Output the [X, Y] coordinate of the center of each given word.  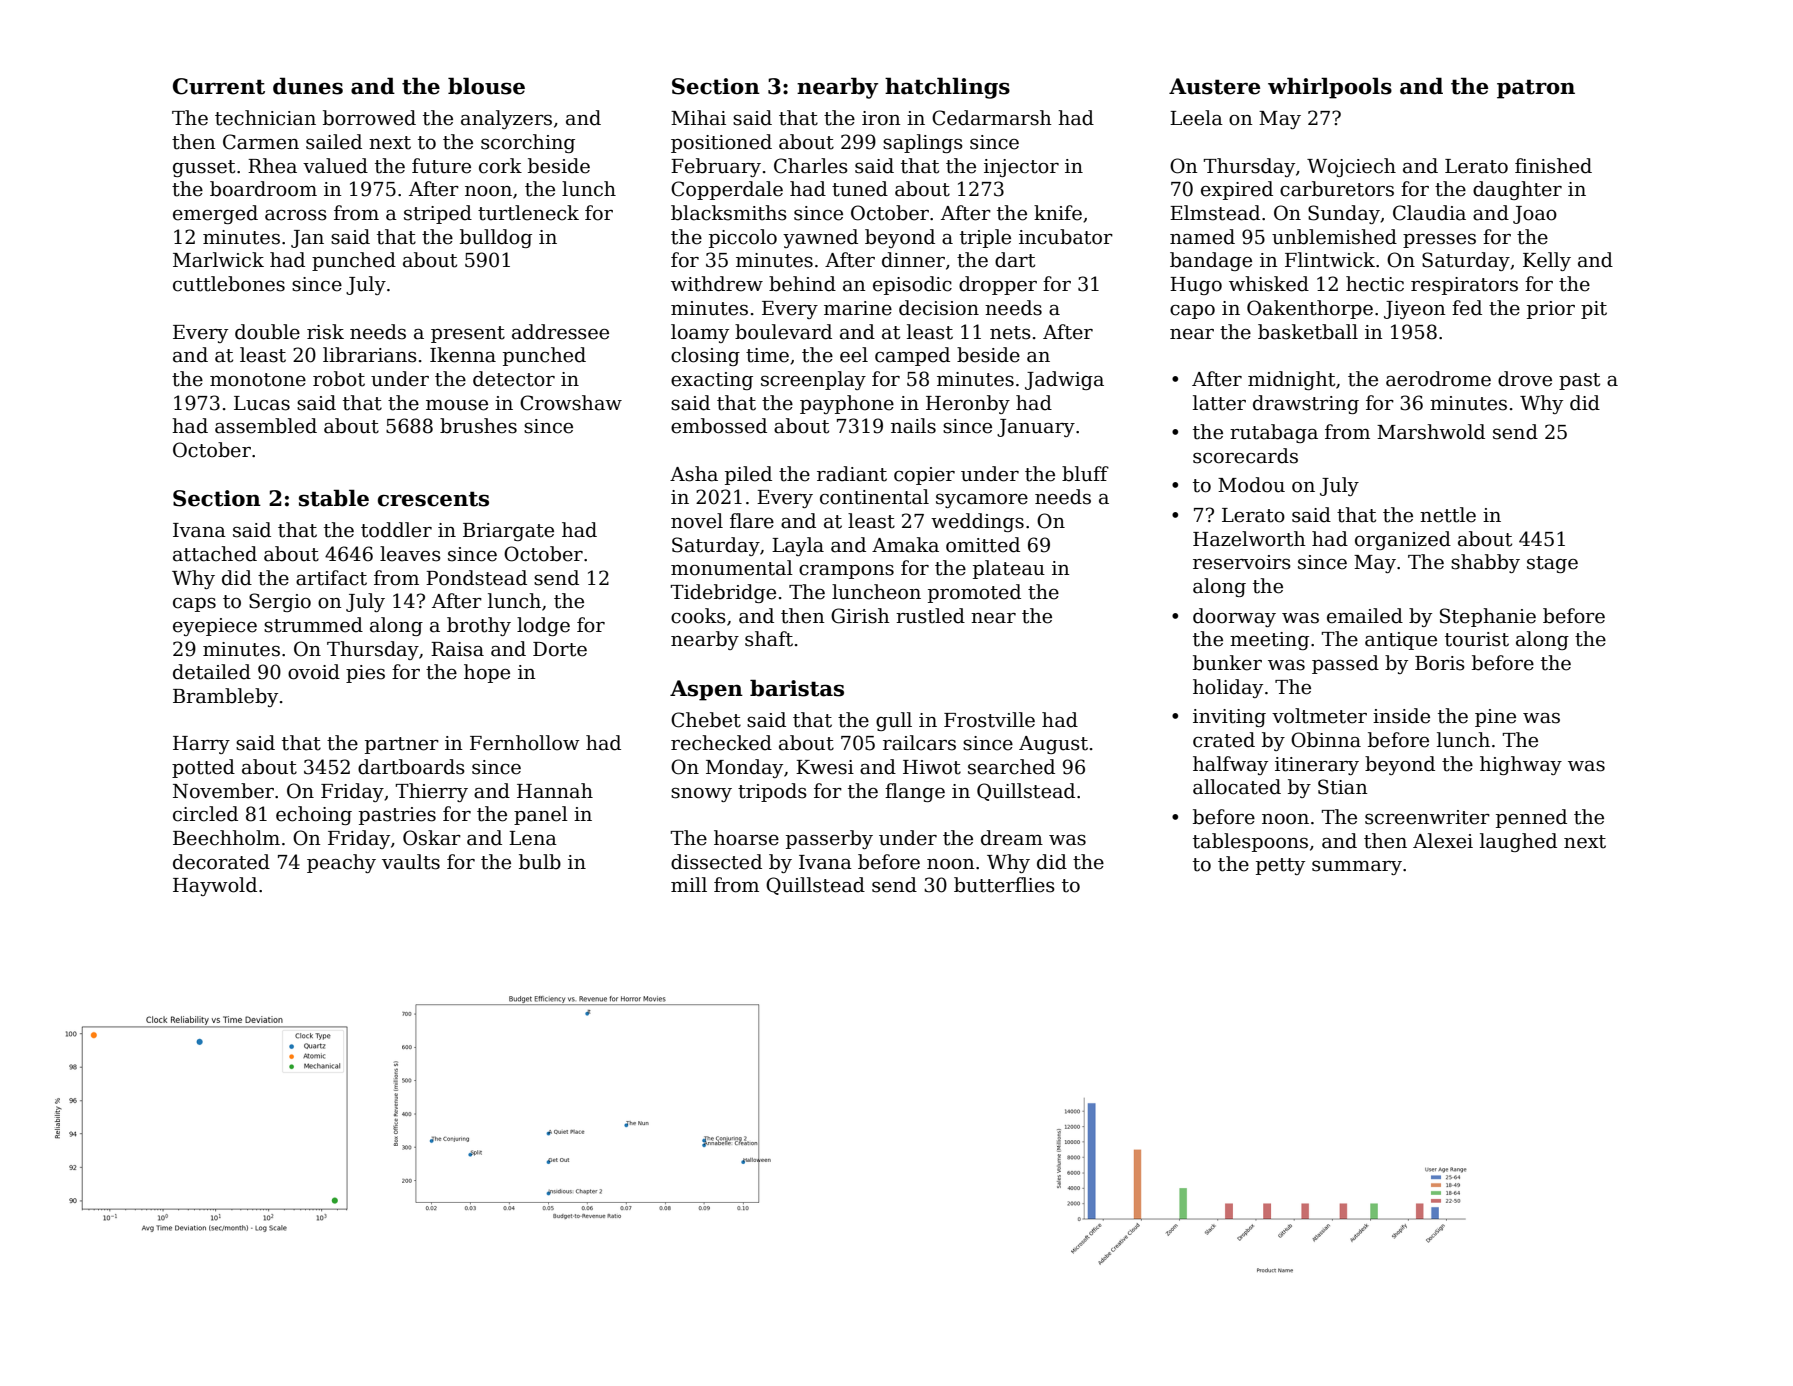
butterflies [1004, 885]
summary [1357, 868]
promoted [974, 593]
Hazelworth [1249, 539]
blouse [486, 86]
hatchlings [947, 88]
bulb [540, 862]
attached [215, 554]
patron [1536, 89]
